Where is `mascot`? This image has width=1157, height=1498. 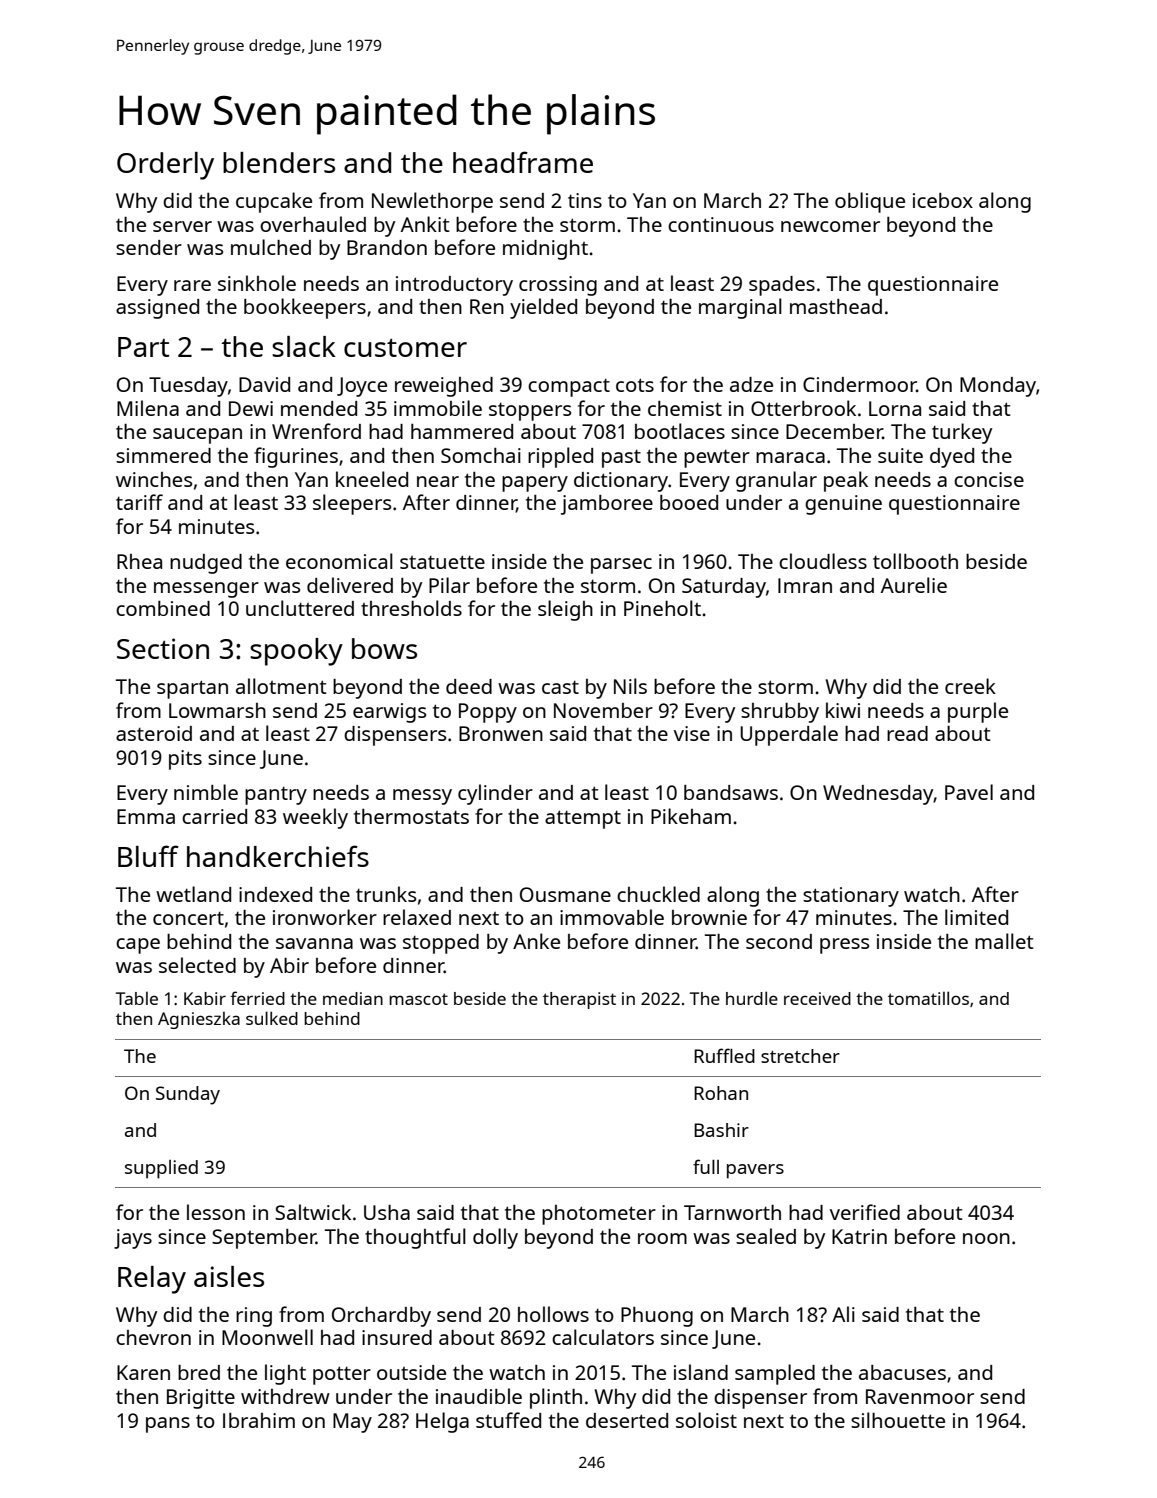
mascot is located at coordinates (418, 999).
